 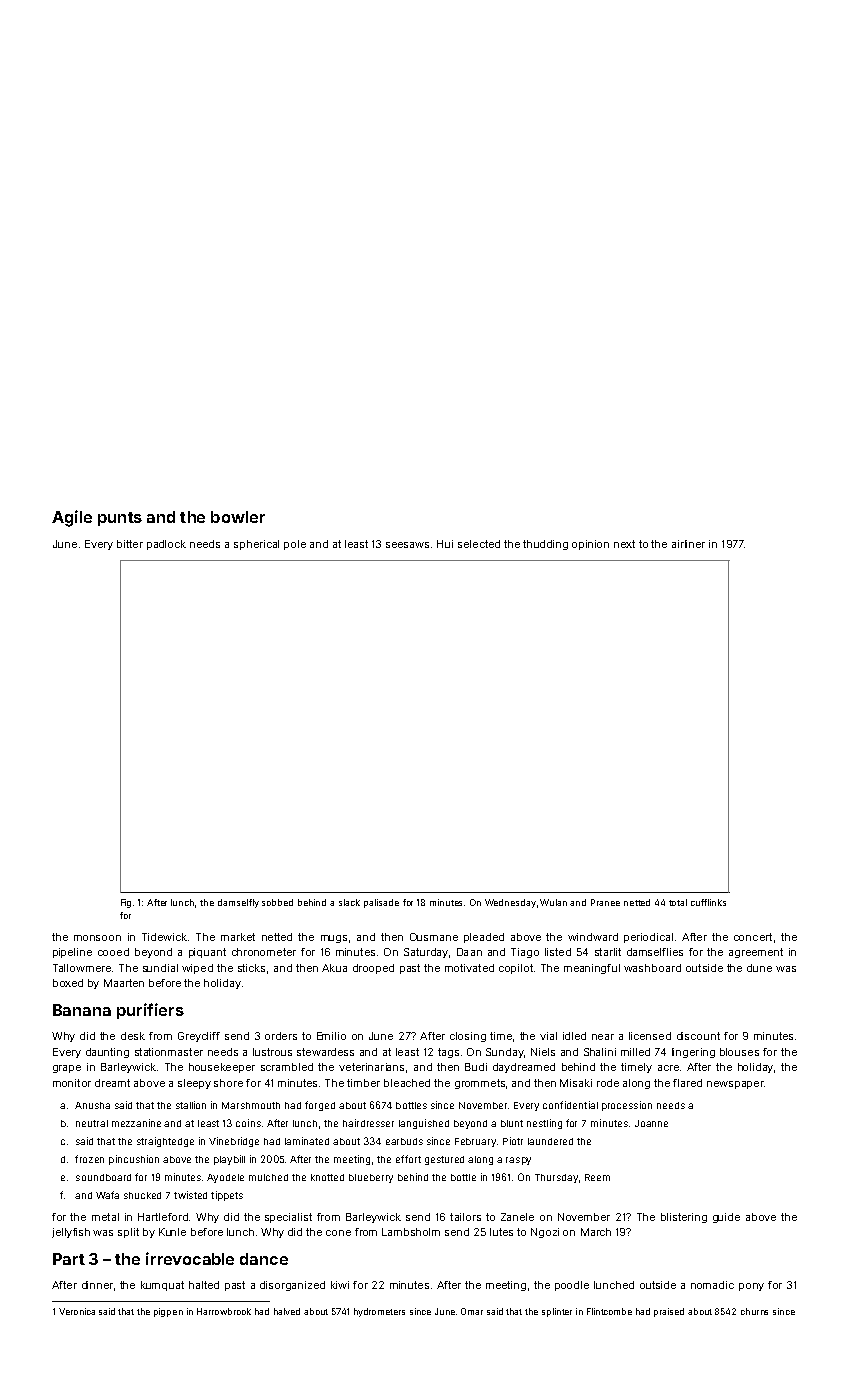 What do you see at coordinates (688, 544) in the screenshot?
I see `airliner` at bounding box center [688, 544].
